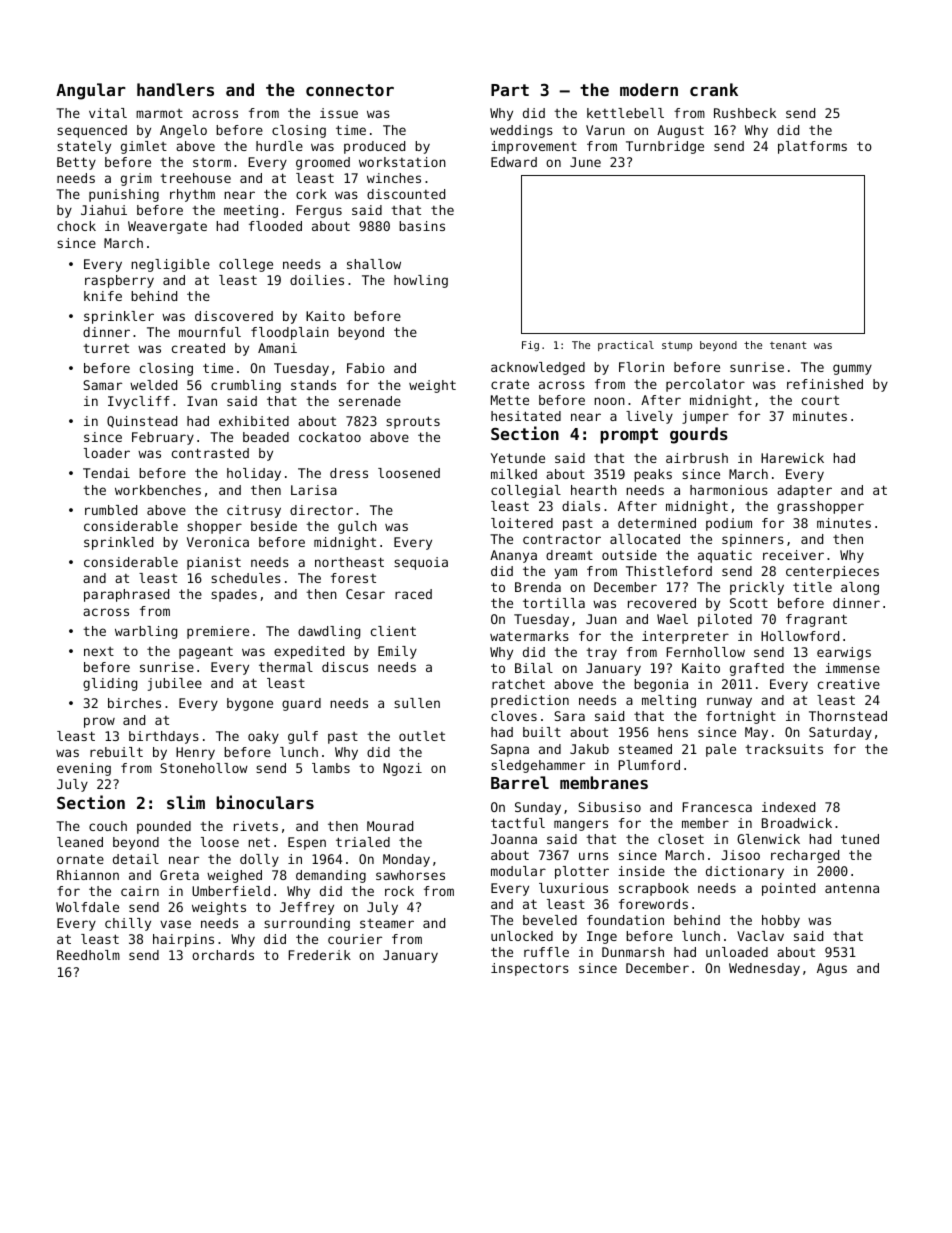 The height and width of the screenshot is (1233, 952). Describe the element at coordinates (175, 89) in the screenshot. I see `handlers` at that location.
